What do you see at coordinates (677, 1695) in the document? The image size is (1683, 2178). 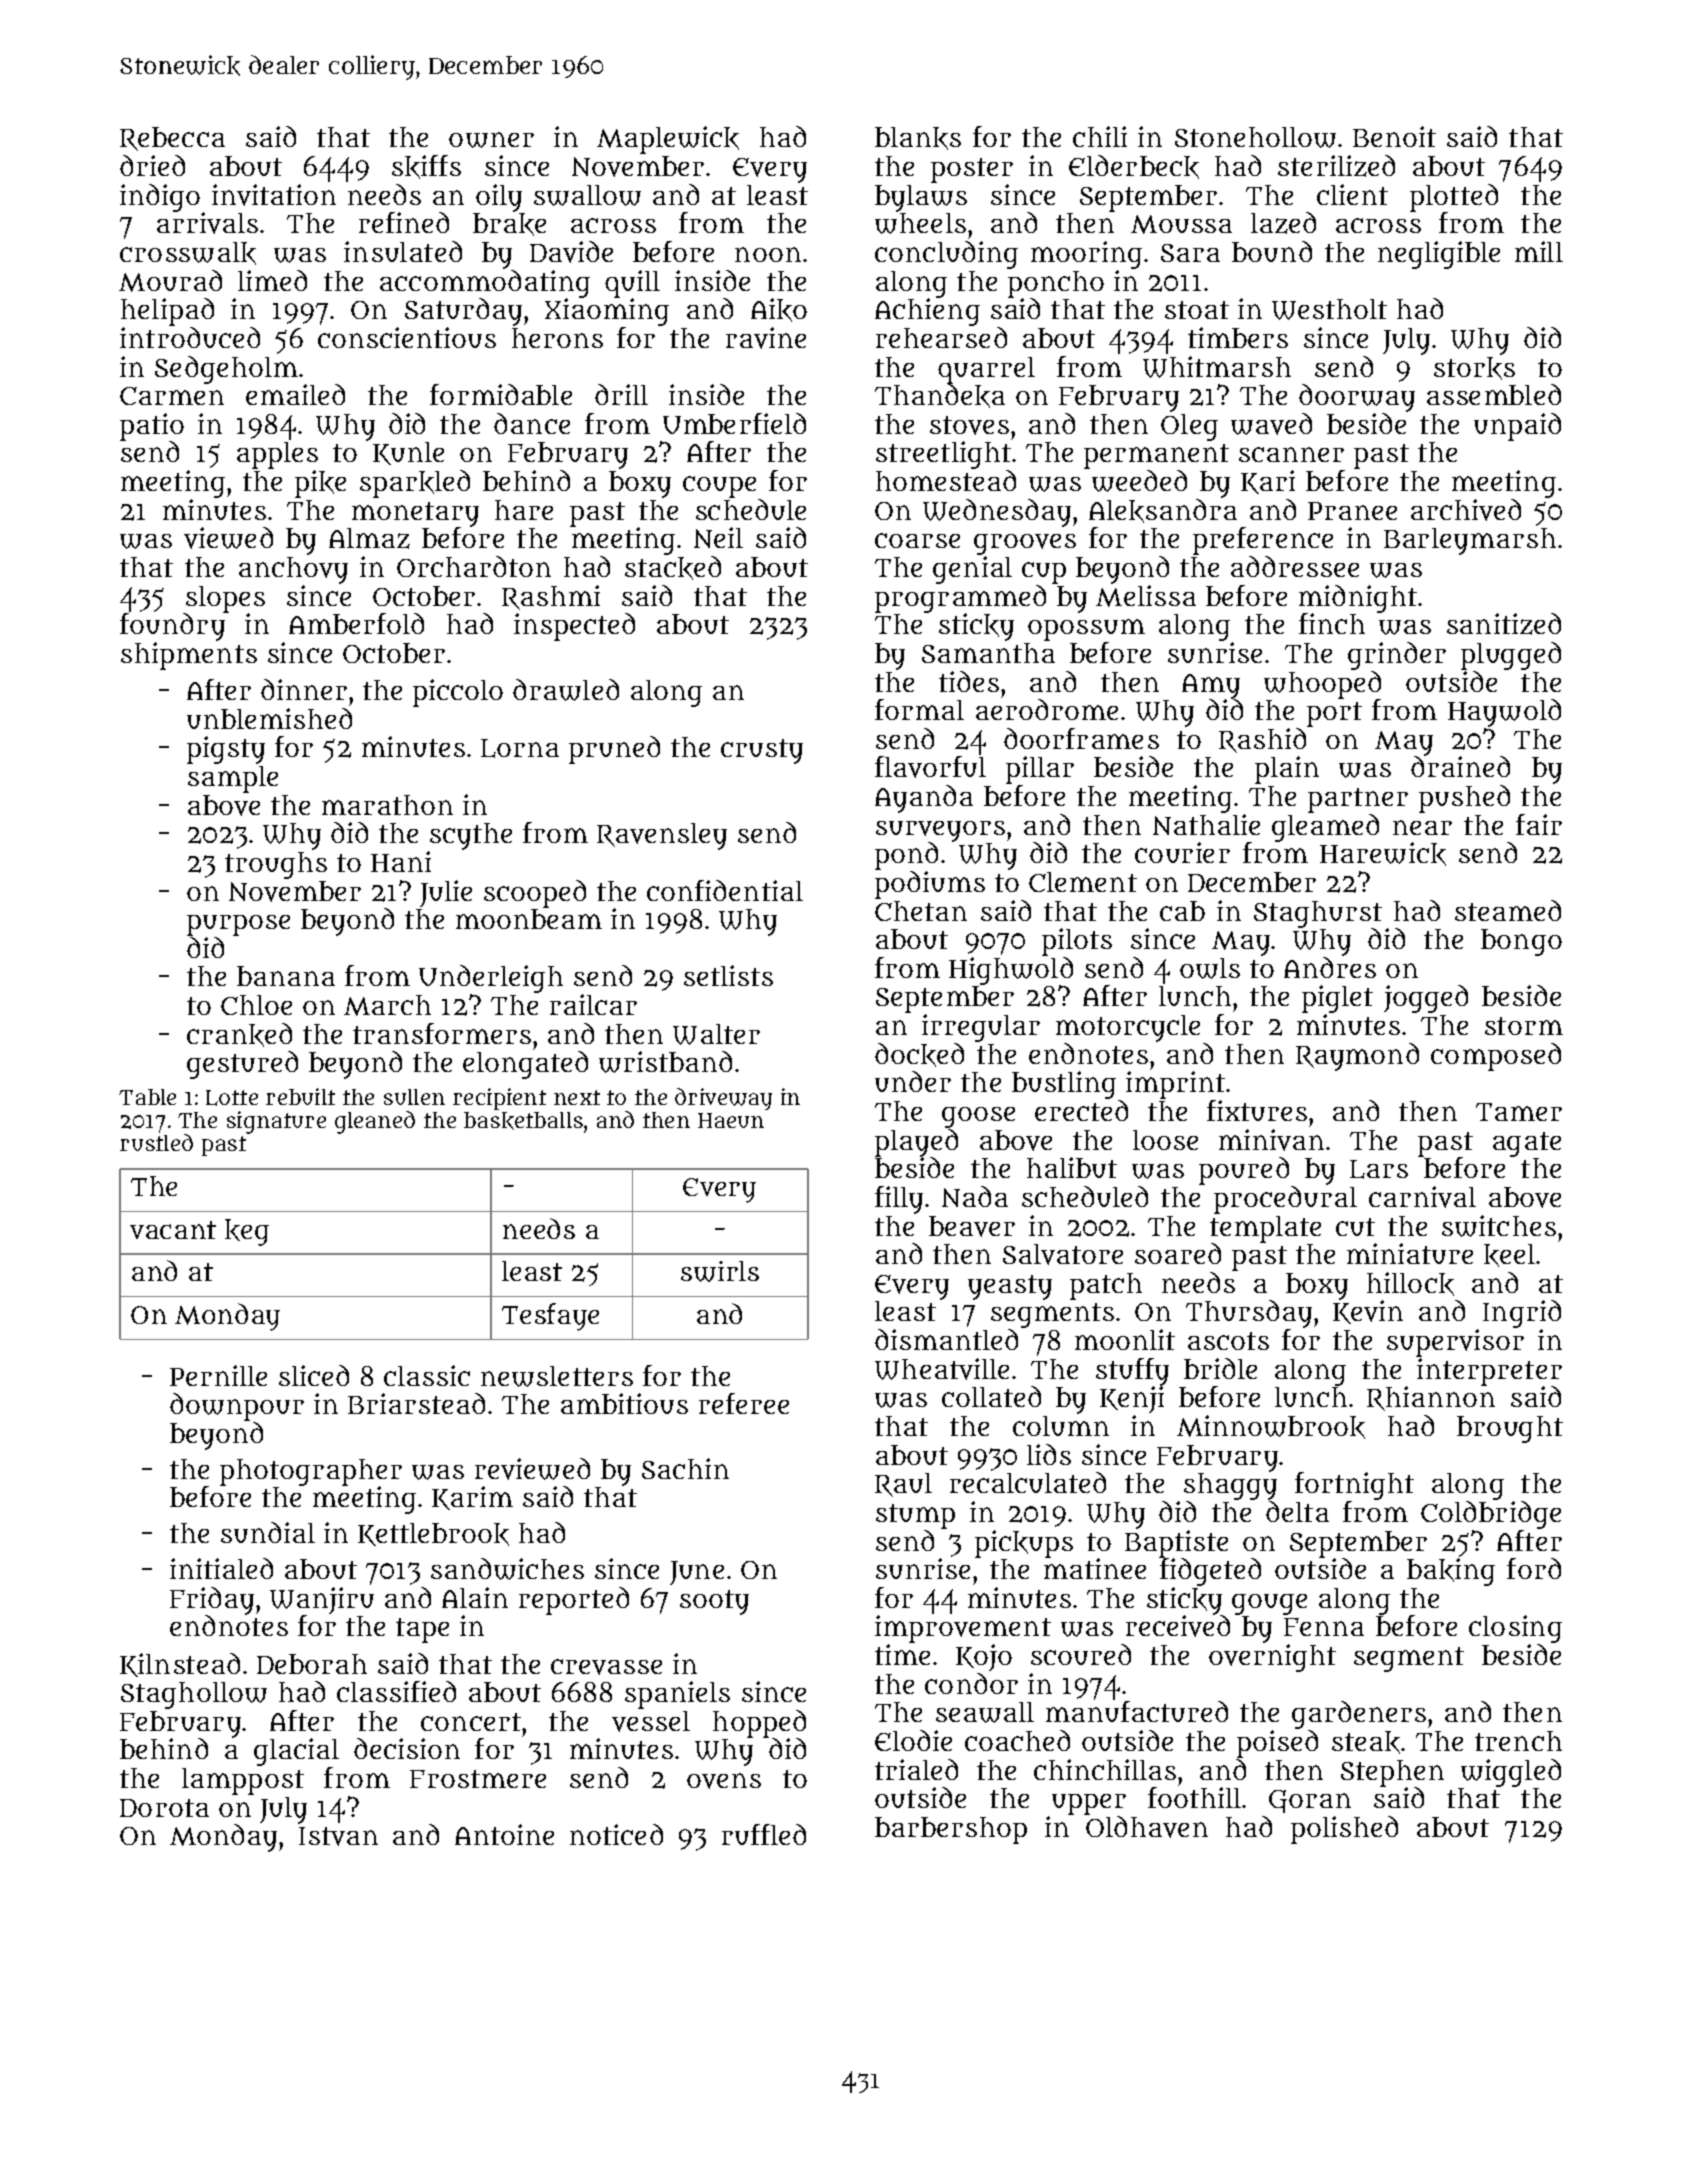 I see `spaniels` at bounding box center [677, 1695].
